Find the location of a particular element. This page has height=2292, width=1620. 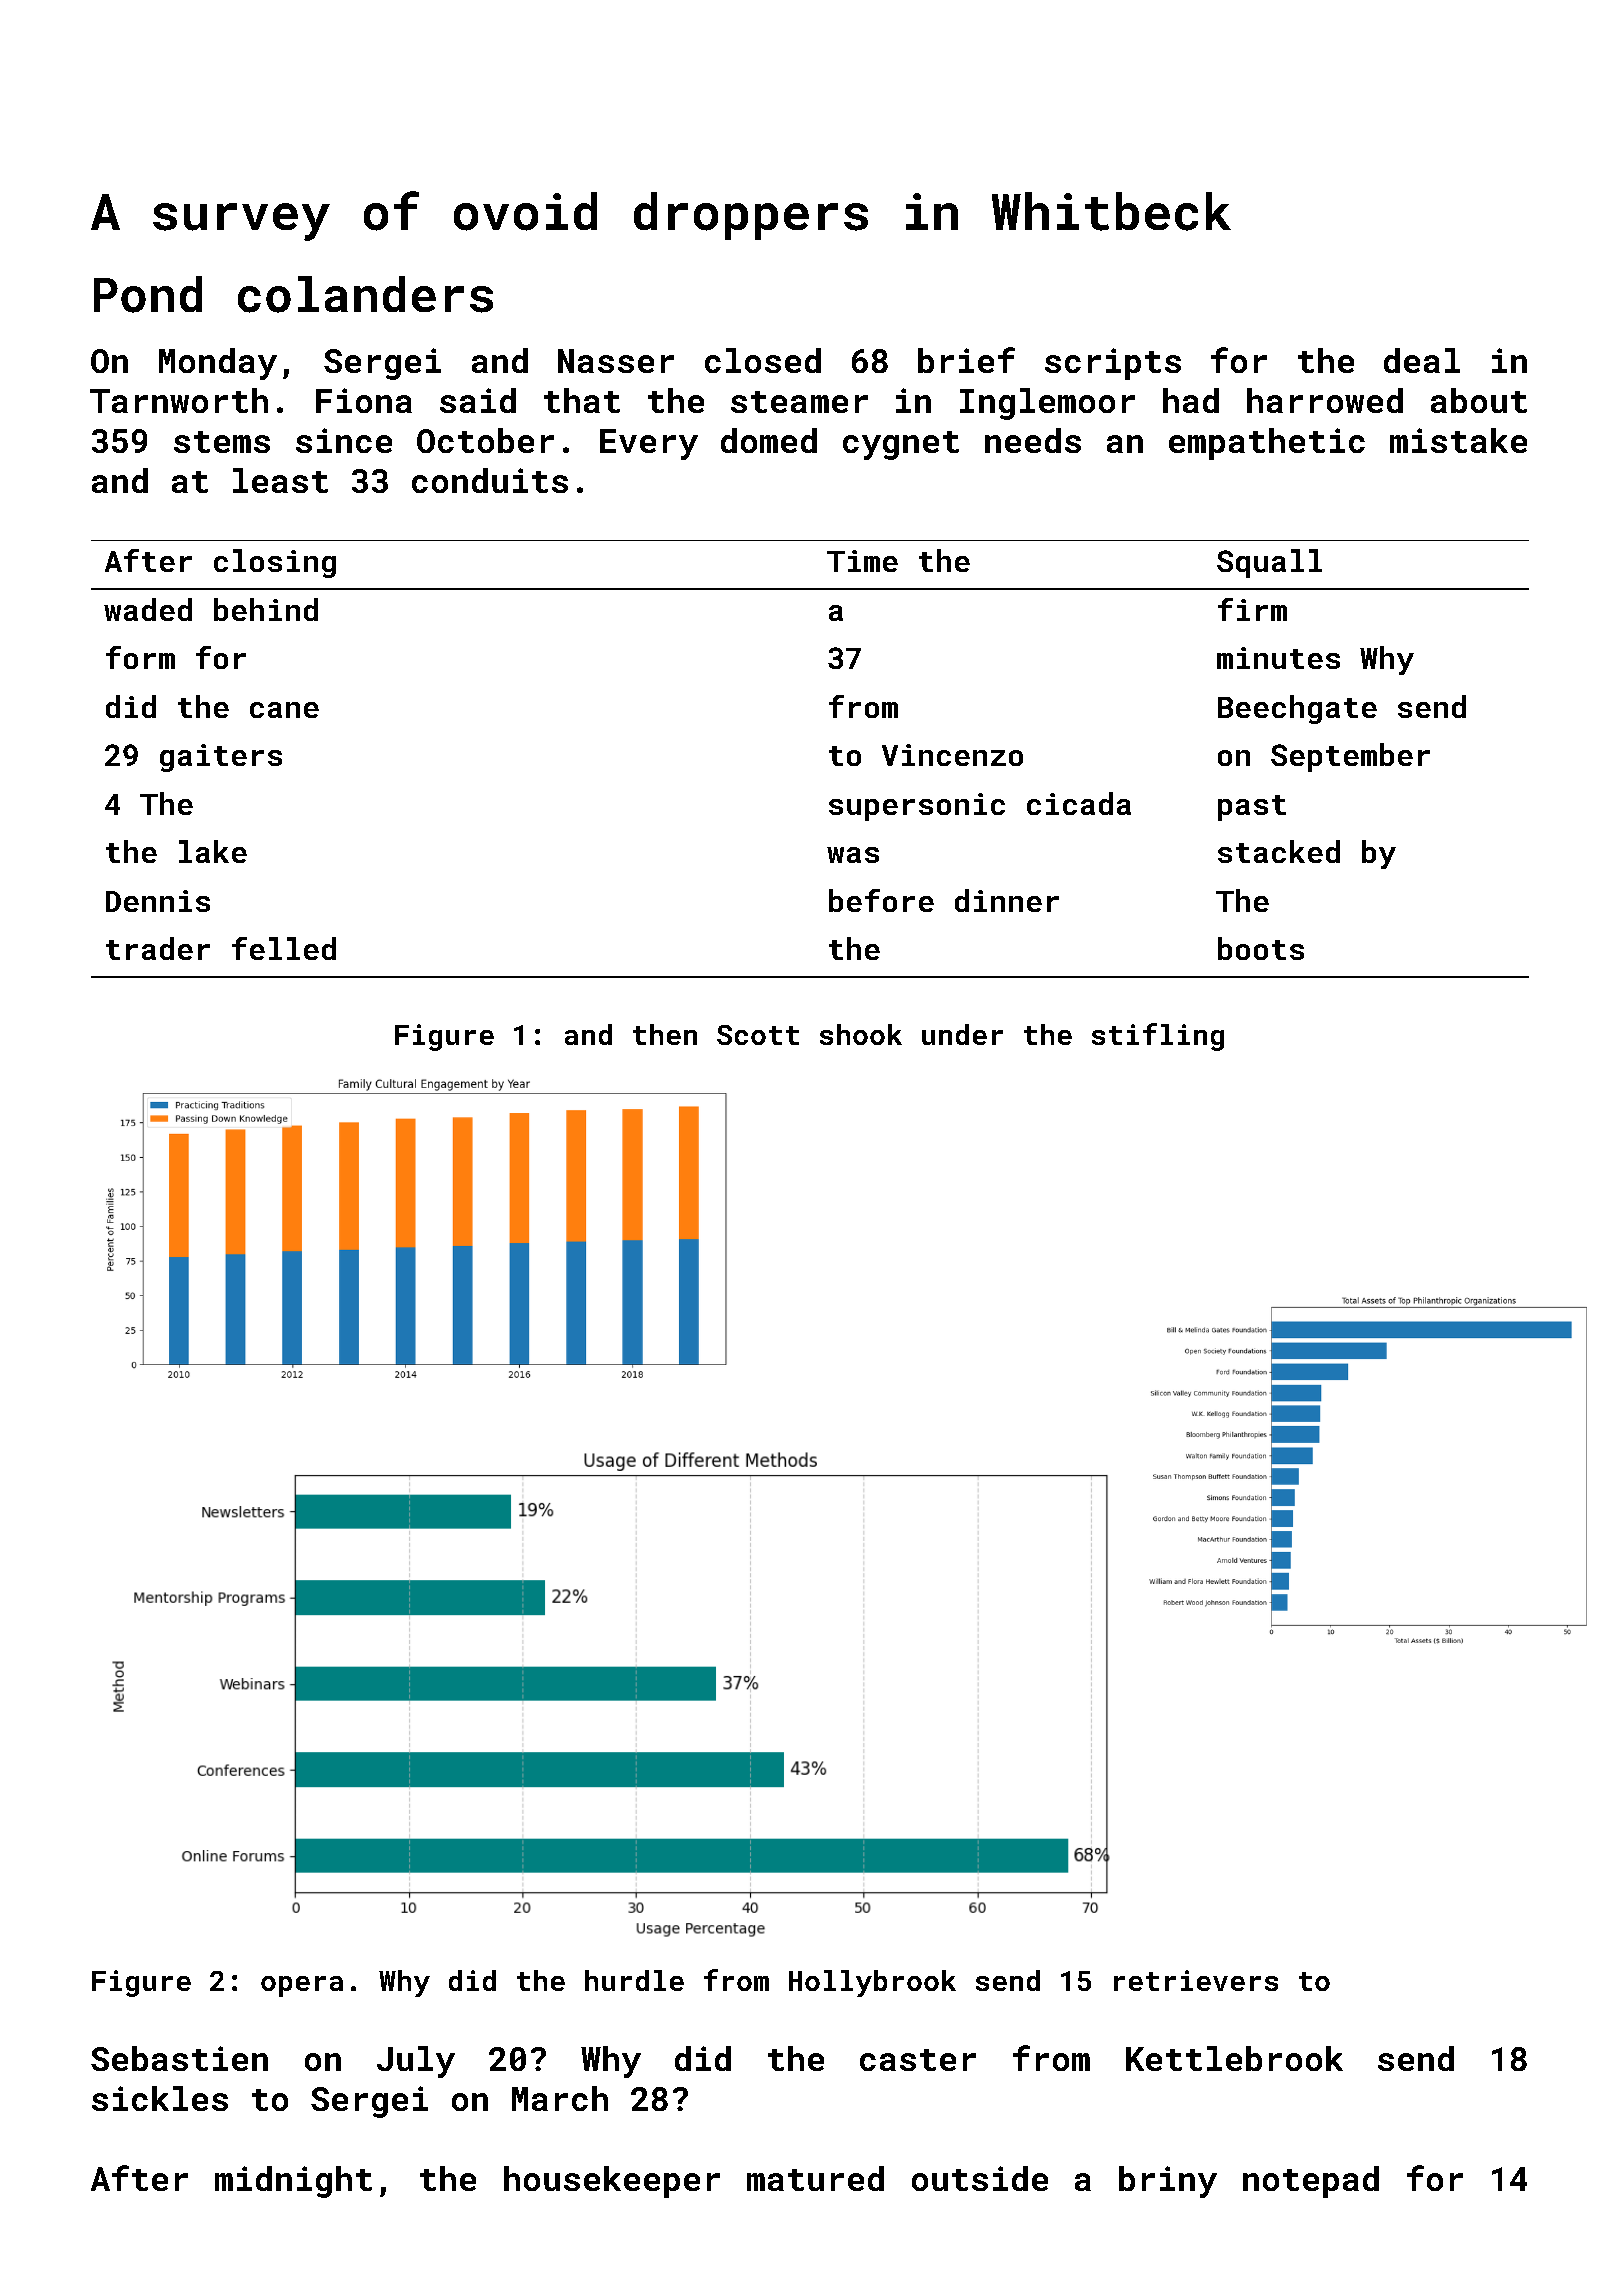

matured is located at coordinates (815, 2178).
